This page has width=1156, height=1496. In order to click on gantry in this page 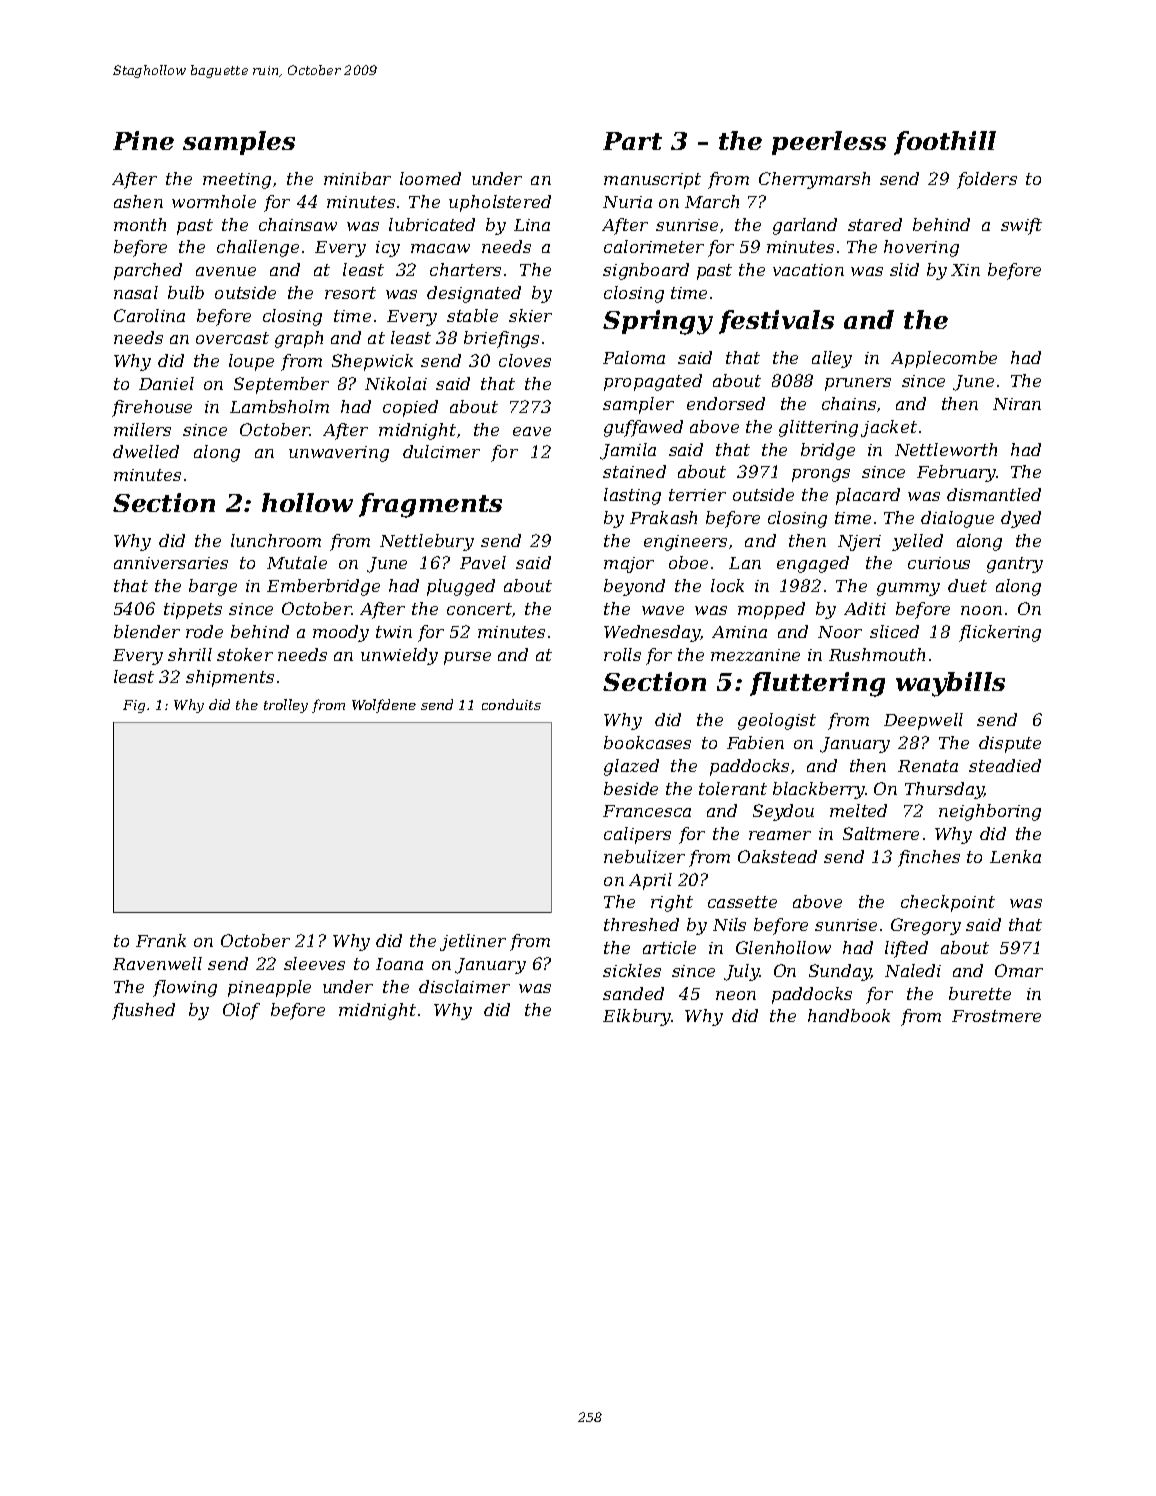, I will do `click(1015, 565)`.
